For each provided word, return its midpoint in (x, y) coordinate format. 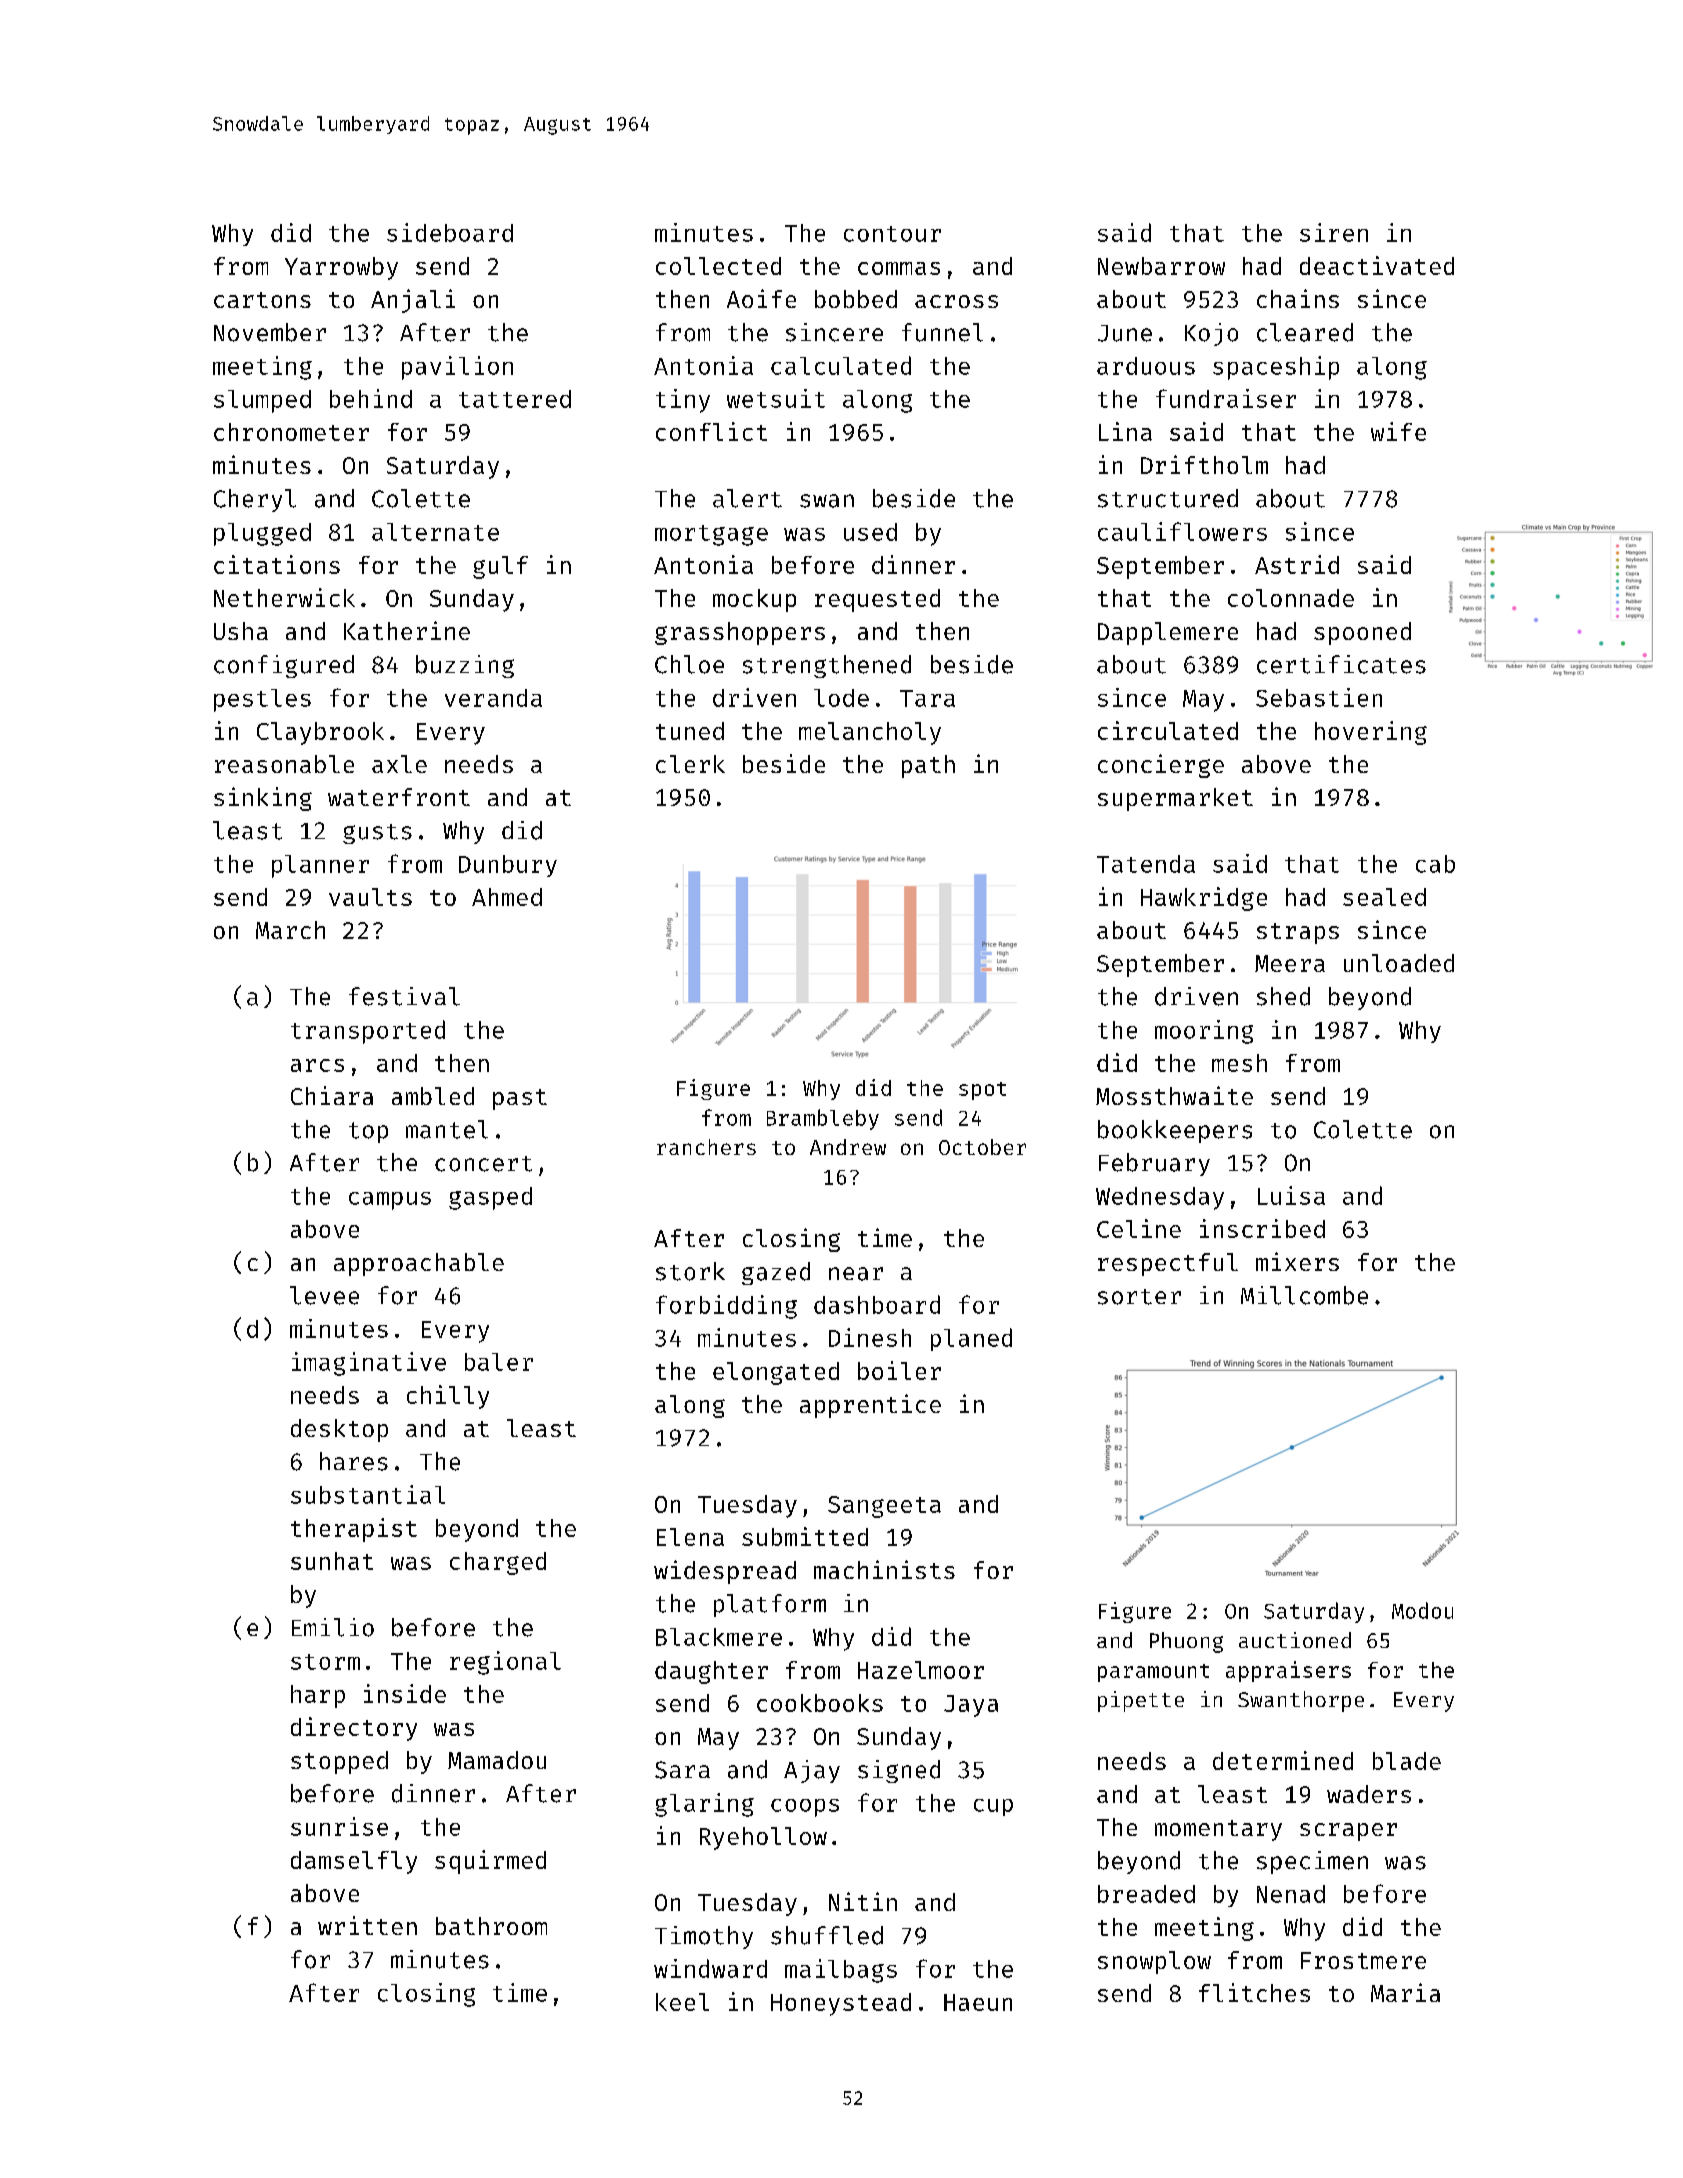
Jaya (971, 1706)
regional (505, 1663)
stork (690, 1271)
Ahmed (507, 897)
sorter (1139, 1297)
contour (892, 234)
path (928, 766)
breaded (1146, 1894)
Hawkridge (1204, 899)
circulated (1168, 730)
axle (399, 764)
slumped (262, 401)
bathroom (491, 1926)
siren (1334, 232)
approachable (419, 1264)
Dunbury (508, 866)
